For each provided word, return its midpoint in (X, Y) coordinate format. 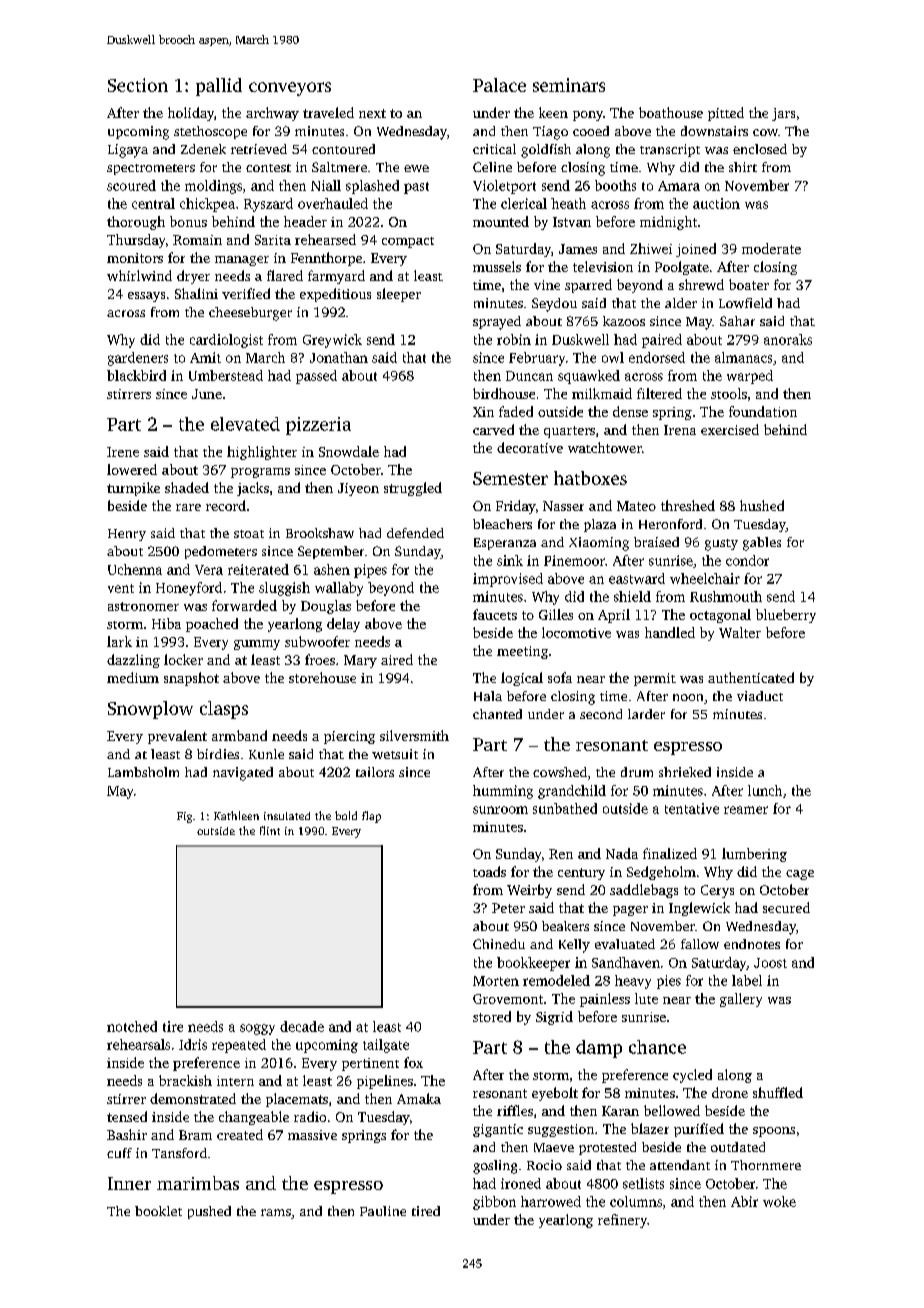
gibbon (494, 1203)
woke (779, 1201)
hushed (762, 505)
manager (242, 261)
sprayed (497, 323)
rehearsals (138, 1044)
